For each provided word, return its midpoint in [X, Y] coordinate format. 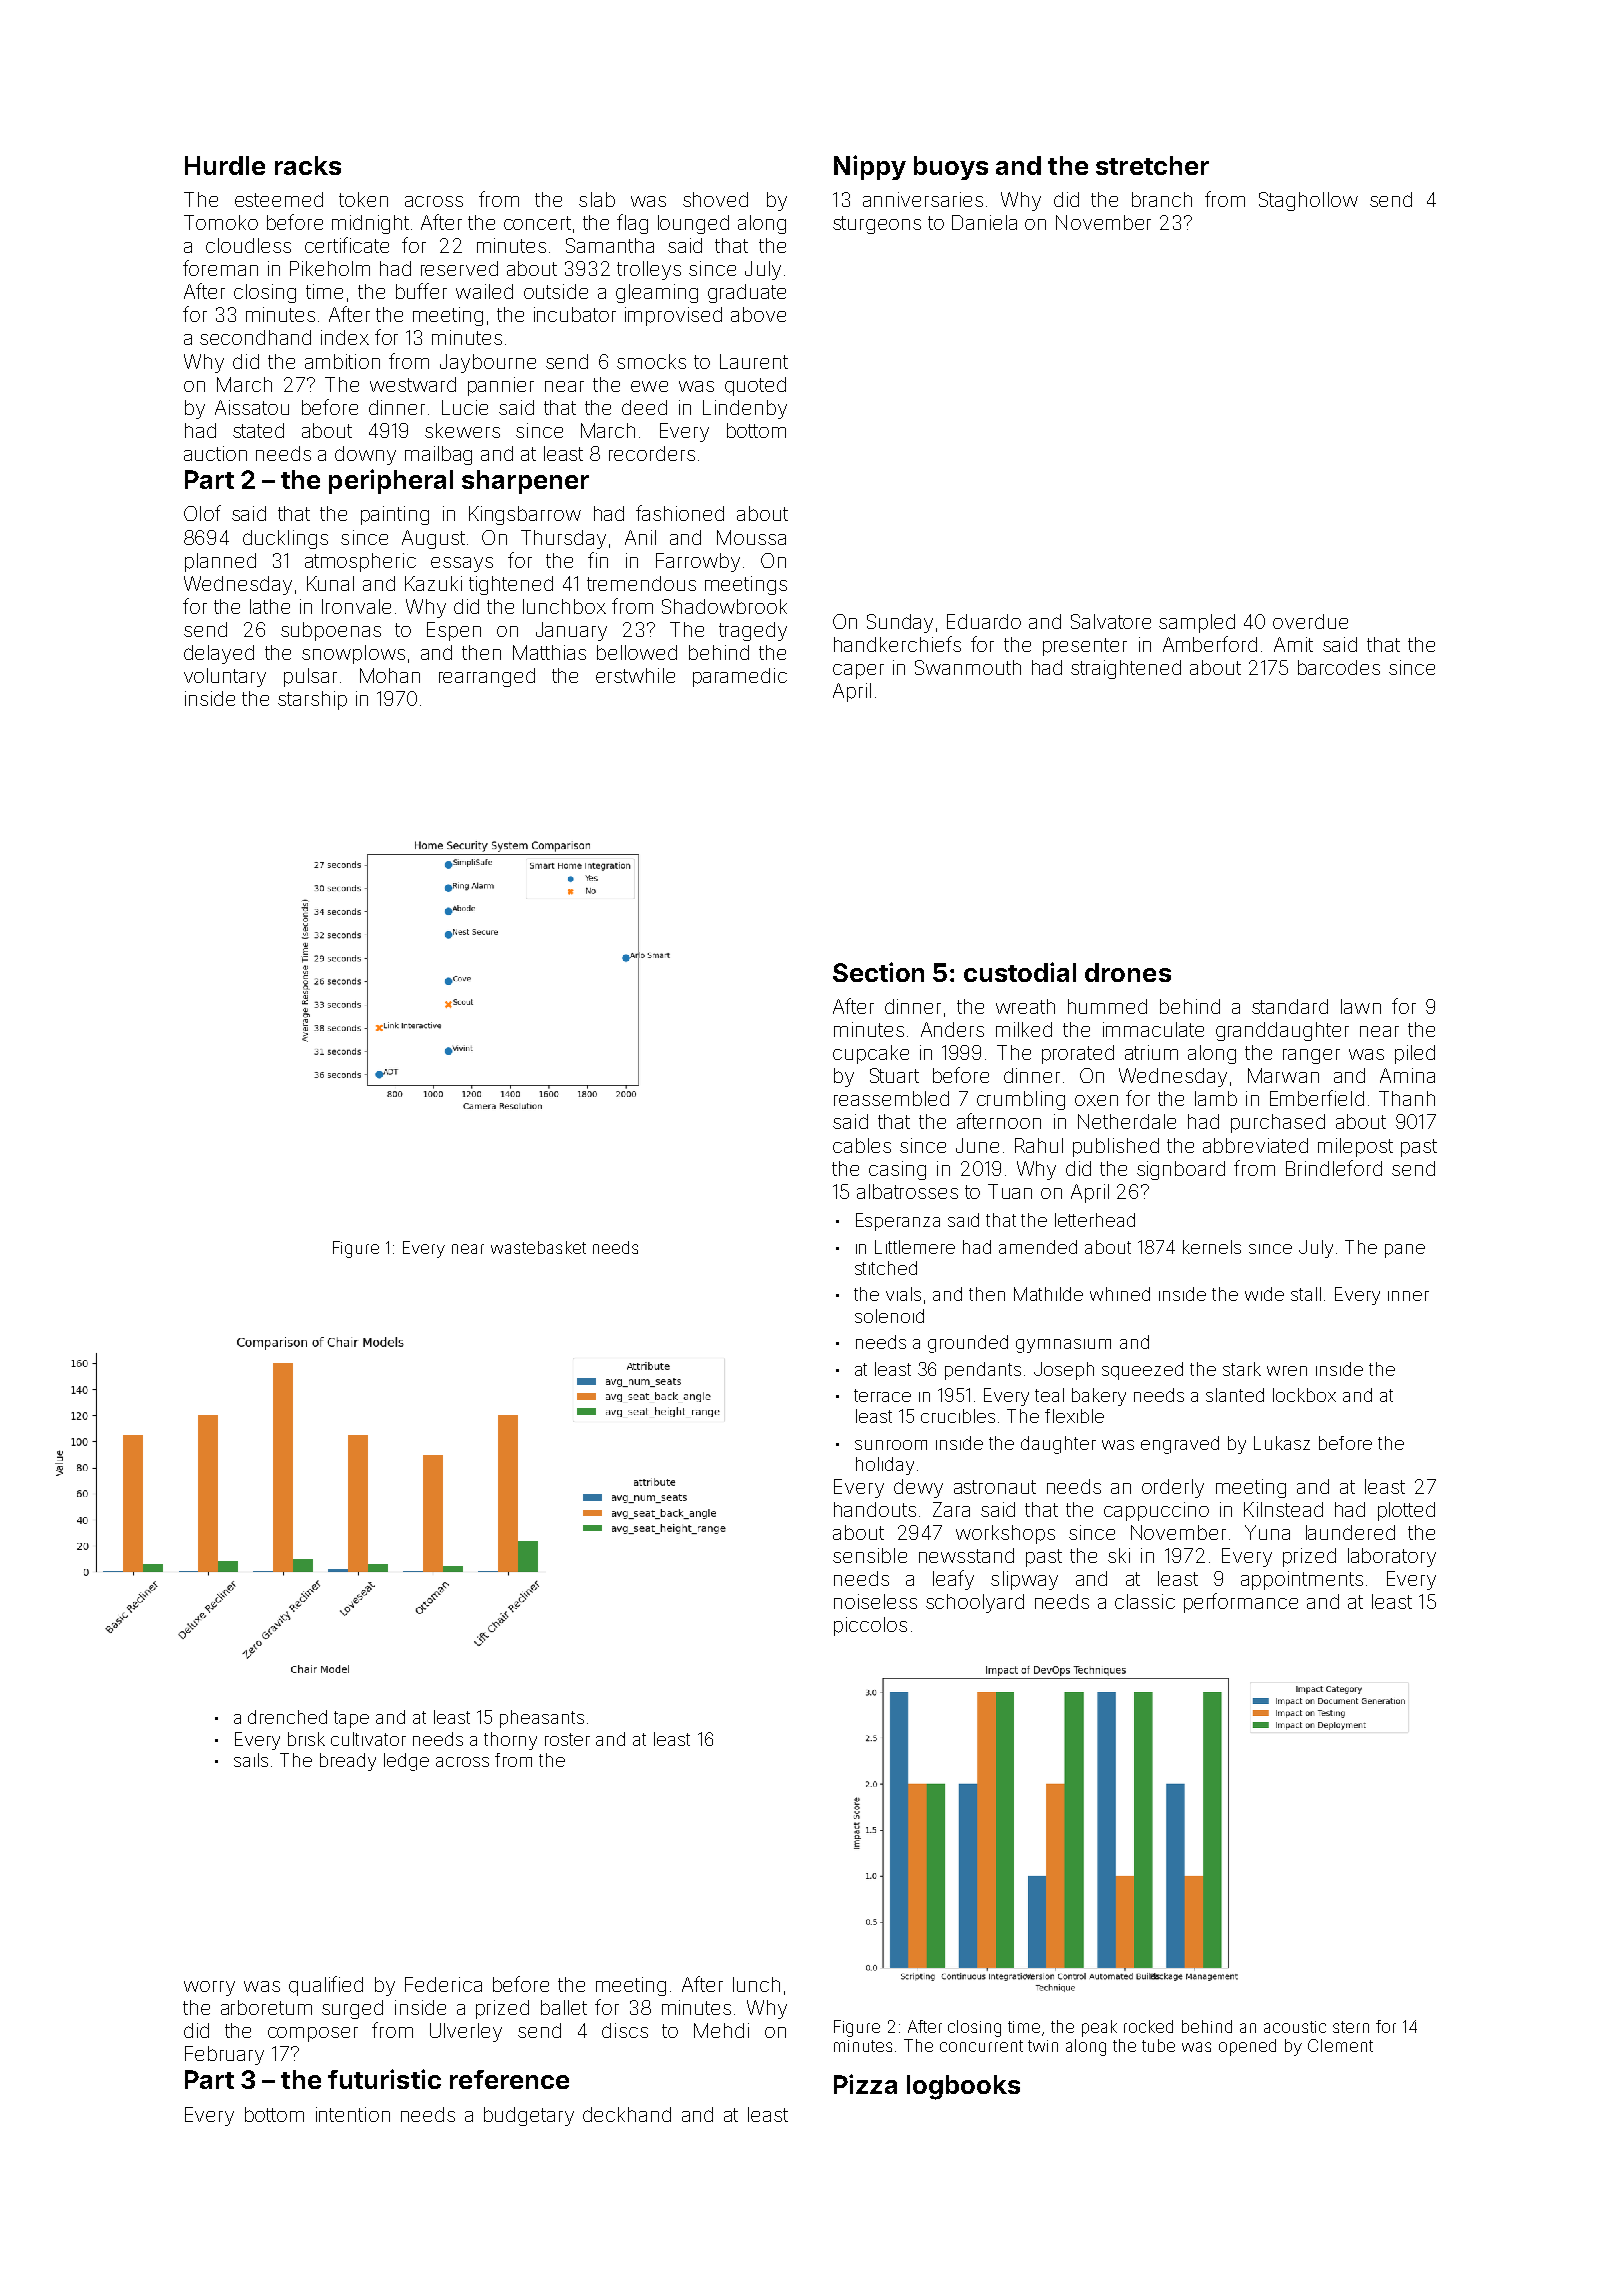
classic [1145, 1601]
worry [209, 1988]
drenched [287, 1717]
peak [1099, 2028]
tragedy [753, 631]
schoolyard [975, 1603]
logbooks [963, 2087]
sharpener [525, 482]
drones [1128, 972]
